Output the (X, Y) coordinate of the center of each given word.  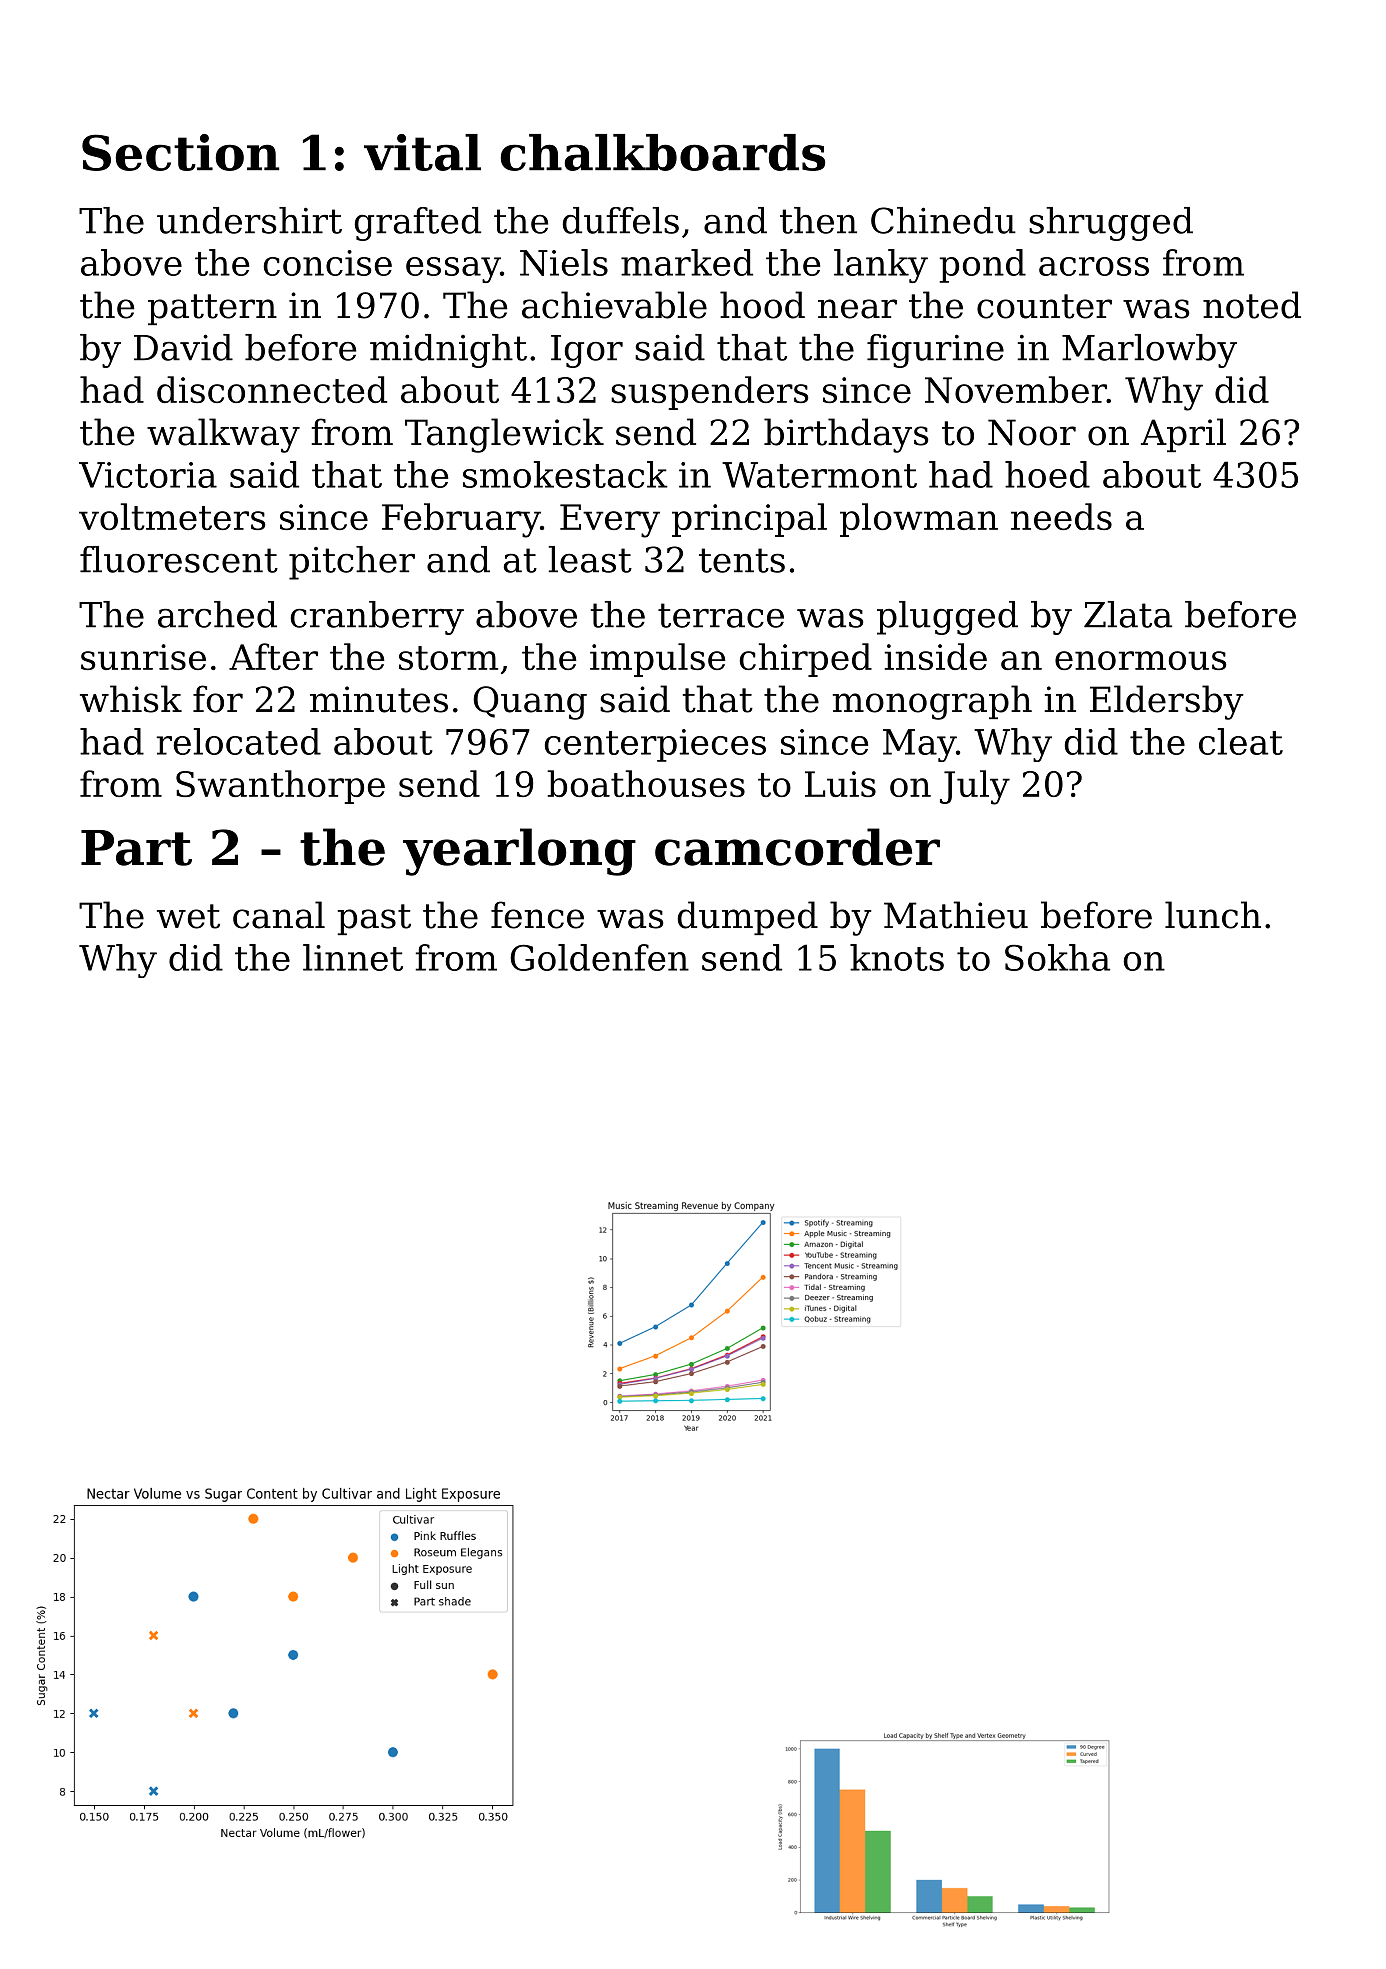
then (818, 220)
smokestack (565, 474)
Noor (1032, 432)
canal (279, 915)
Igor (587, 351)
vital (422, 152)
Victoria (148, 475)
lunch (1213, 915)
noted (1252, 305)
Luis (840, 784)
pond (982, 266)
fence (537, 915)
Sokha (1057, 957)
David (183, 347)
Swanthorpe (280, 787)
